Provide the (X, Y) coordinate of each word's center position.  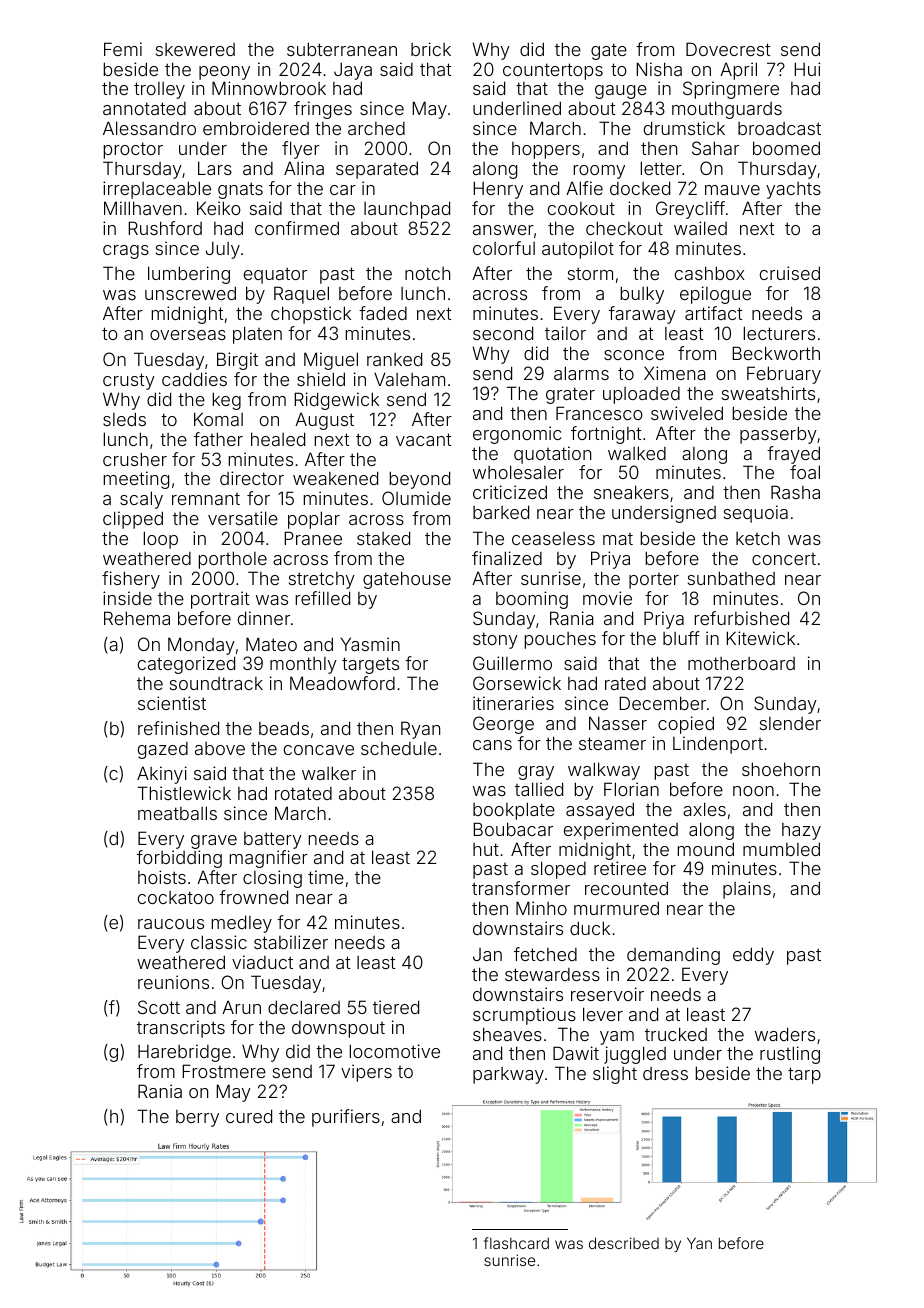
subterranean (342, 49)
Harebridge (184, 1053)
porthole (233, 560)
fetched (545, 954)
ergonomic (517, 435)
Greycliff (690, 210)
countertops (553, 71)
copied (686, 725)
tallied (539, 789)
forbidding (179, 859)
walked (637, 453)
